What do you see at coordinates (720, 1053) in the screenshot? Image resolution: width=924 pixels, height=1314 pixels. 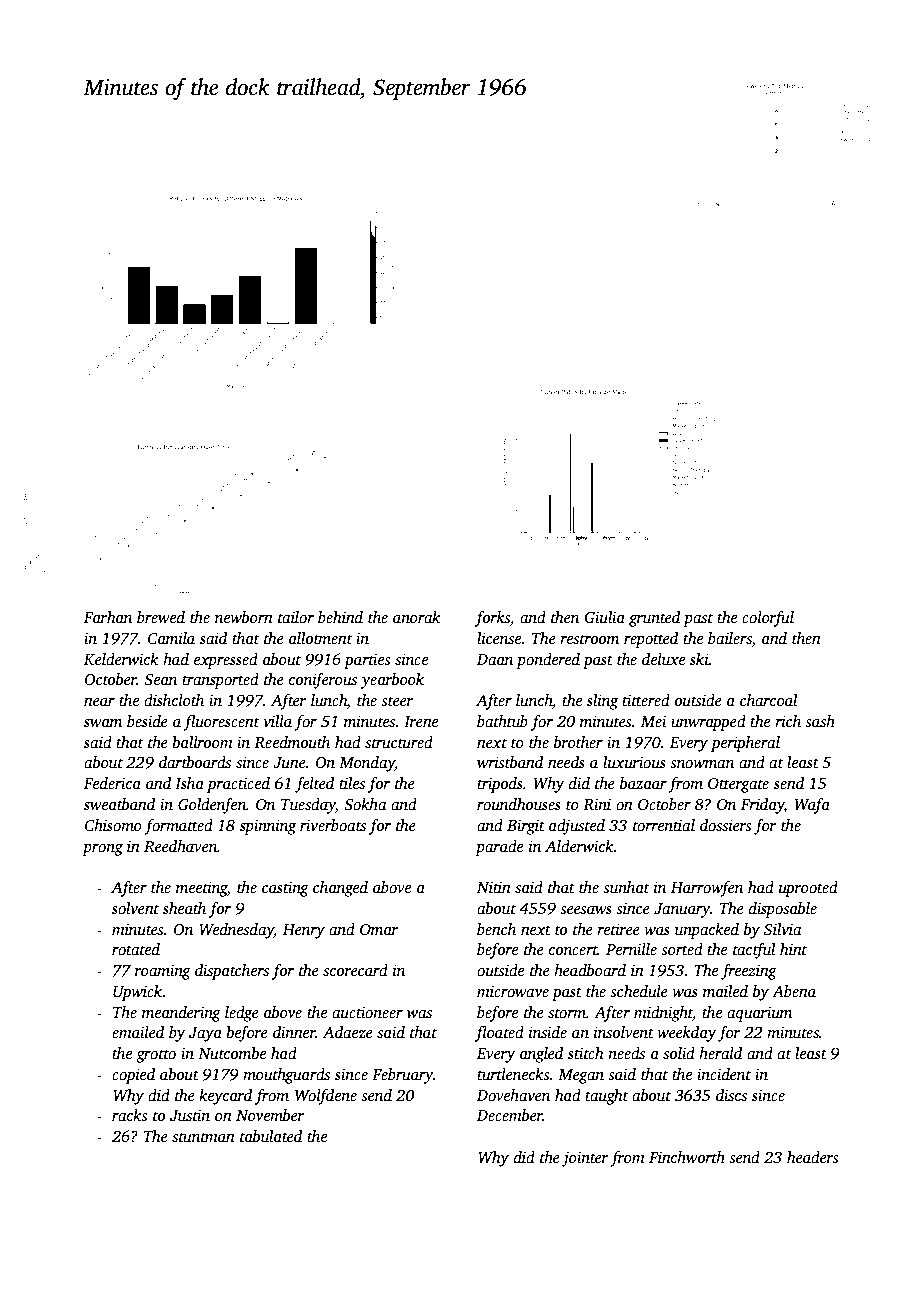 I see `herald` at bounding box center [720, 1053].
